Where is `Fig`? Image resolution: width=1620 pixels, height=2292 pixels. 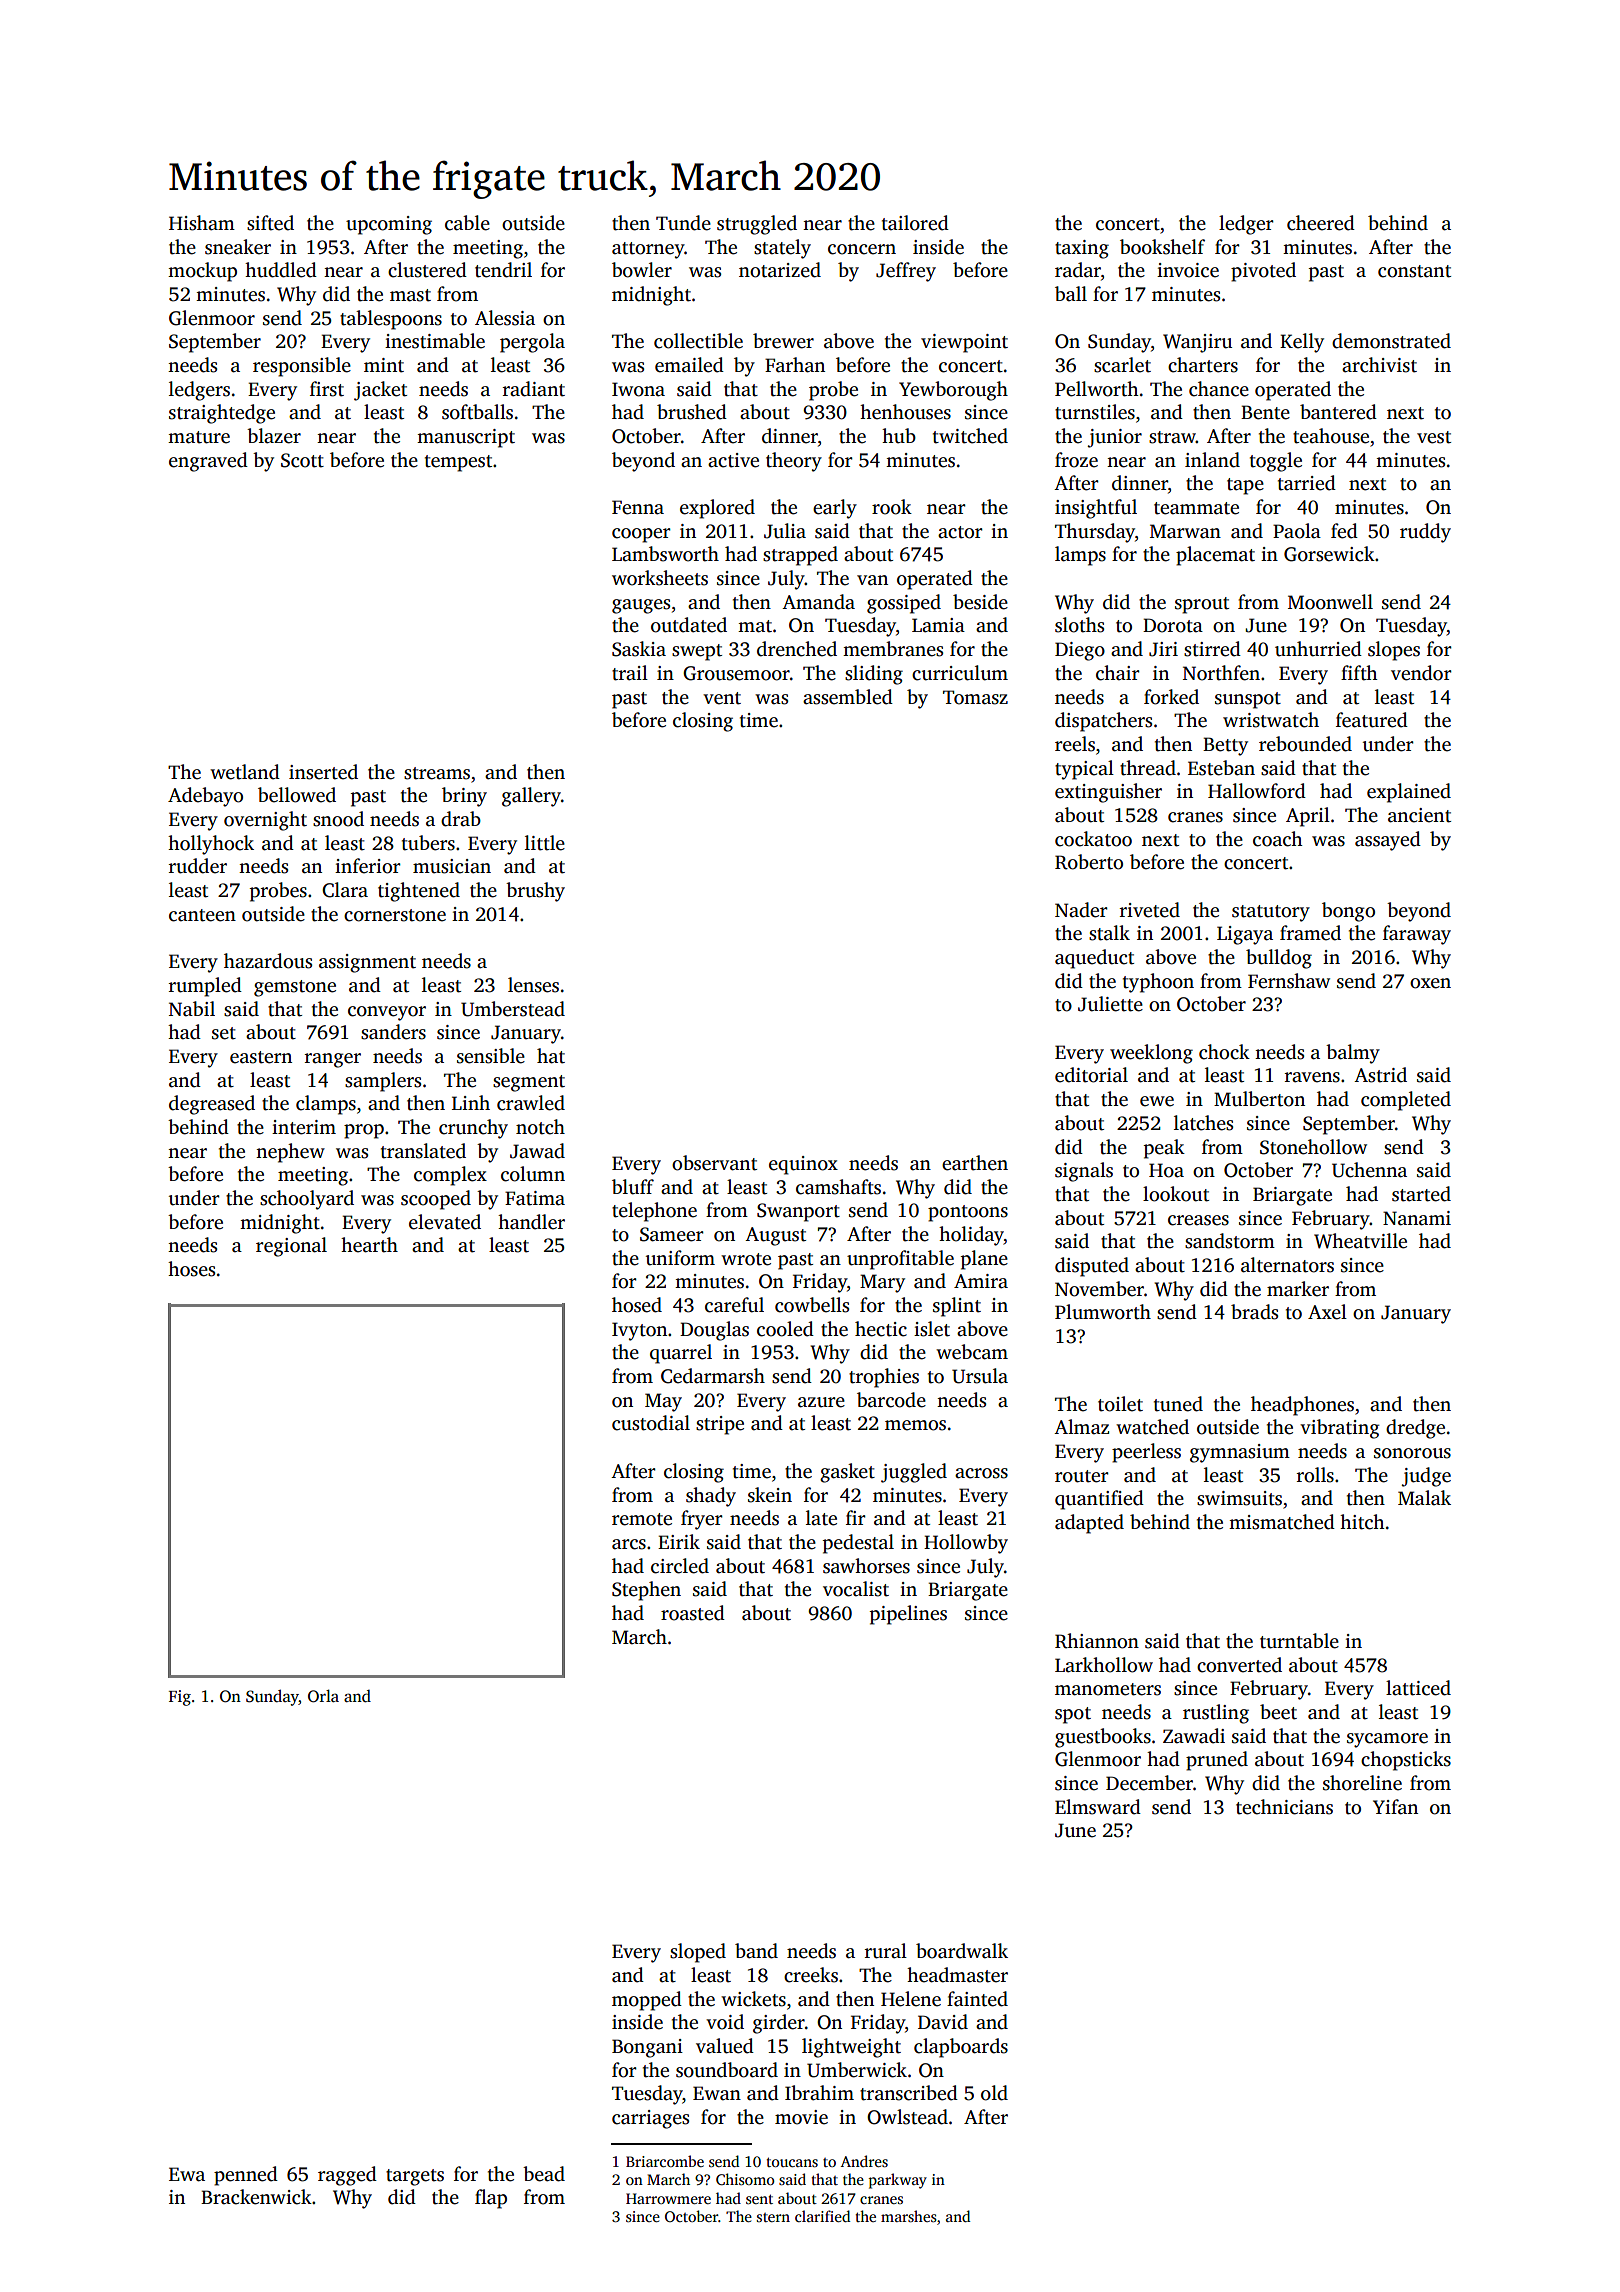 Fig is located at coordinates (180, 1698).
